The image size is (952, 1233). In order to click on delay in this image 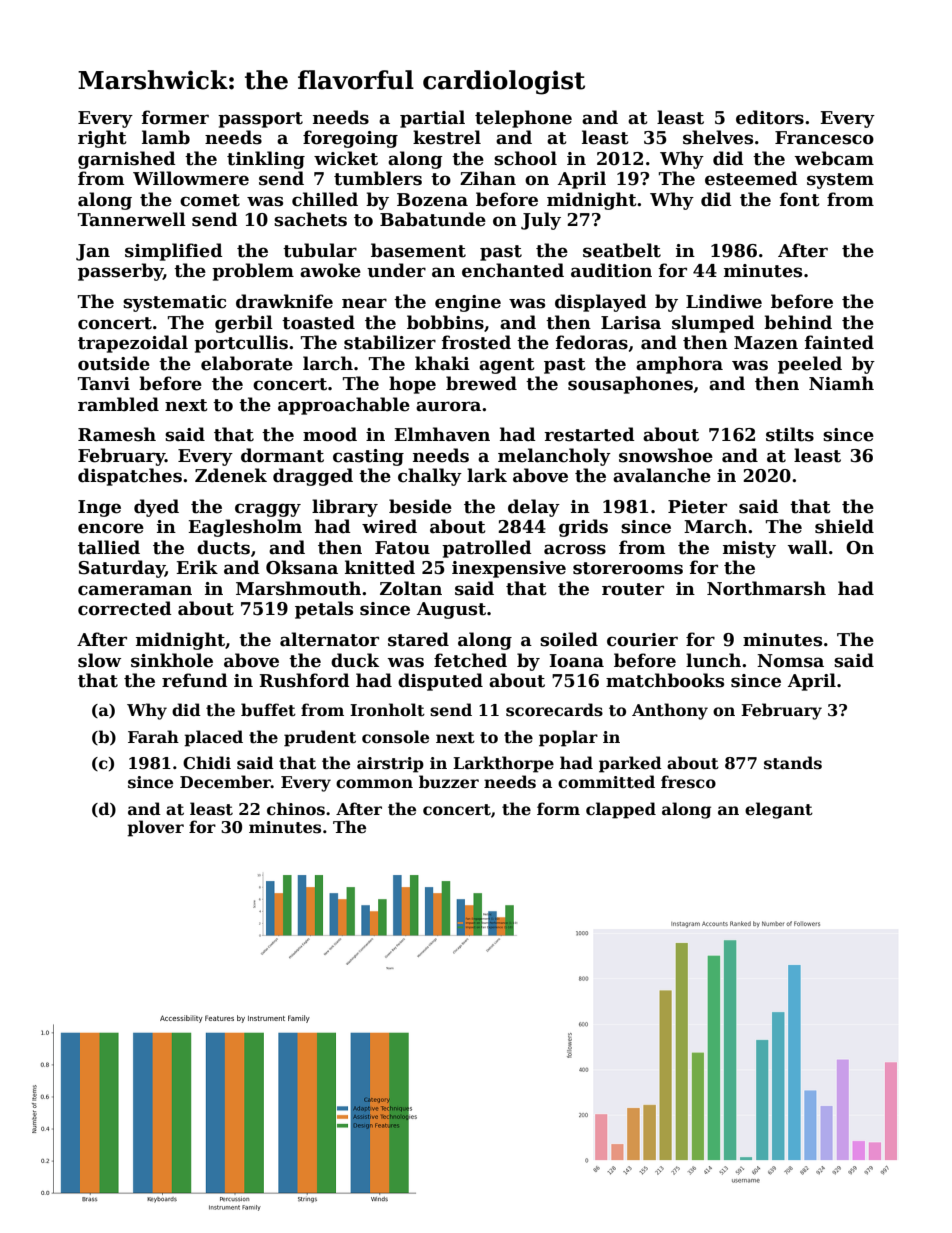, I will do `click(534, 508)`.
